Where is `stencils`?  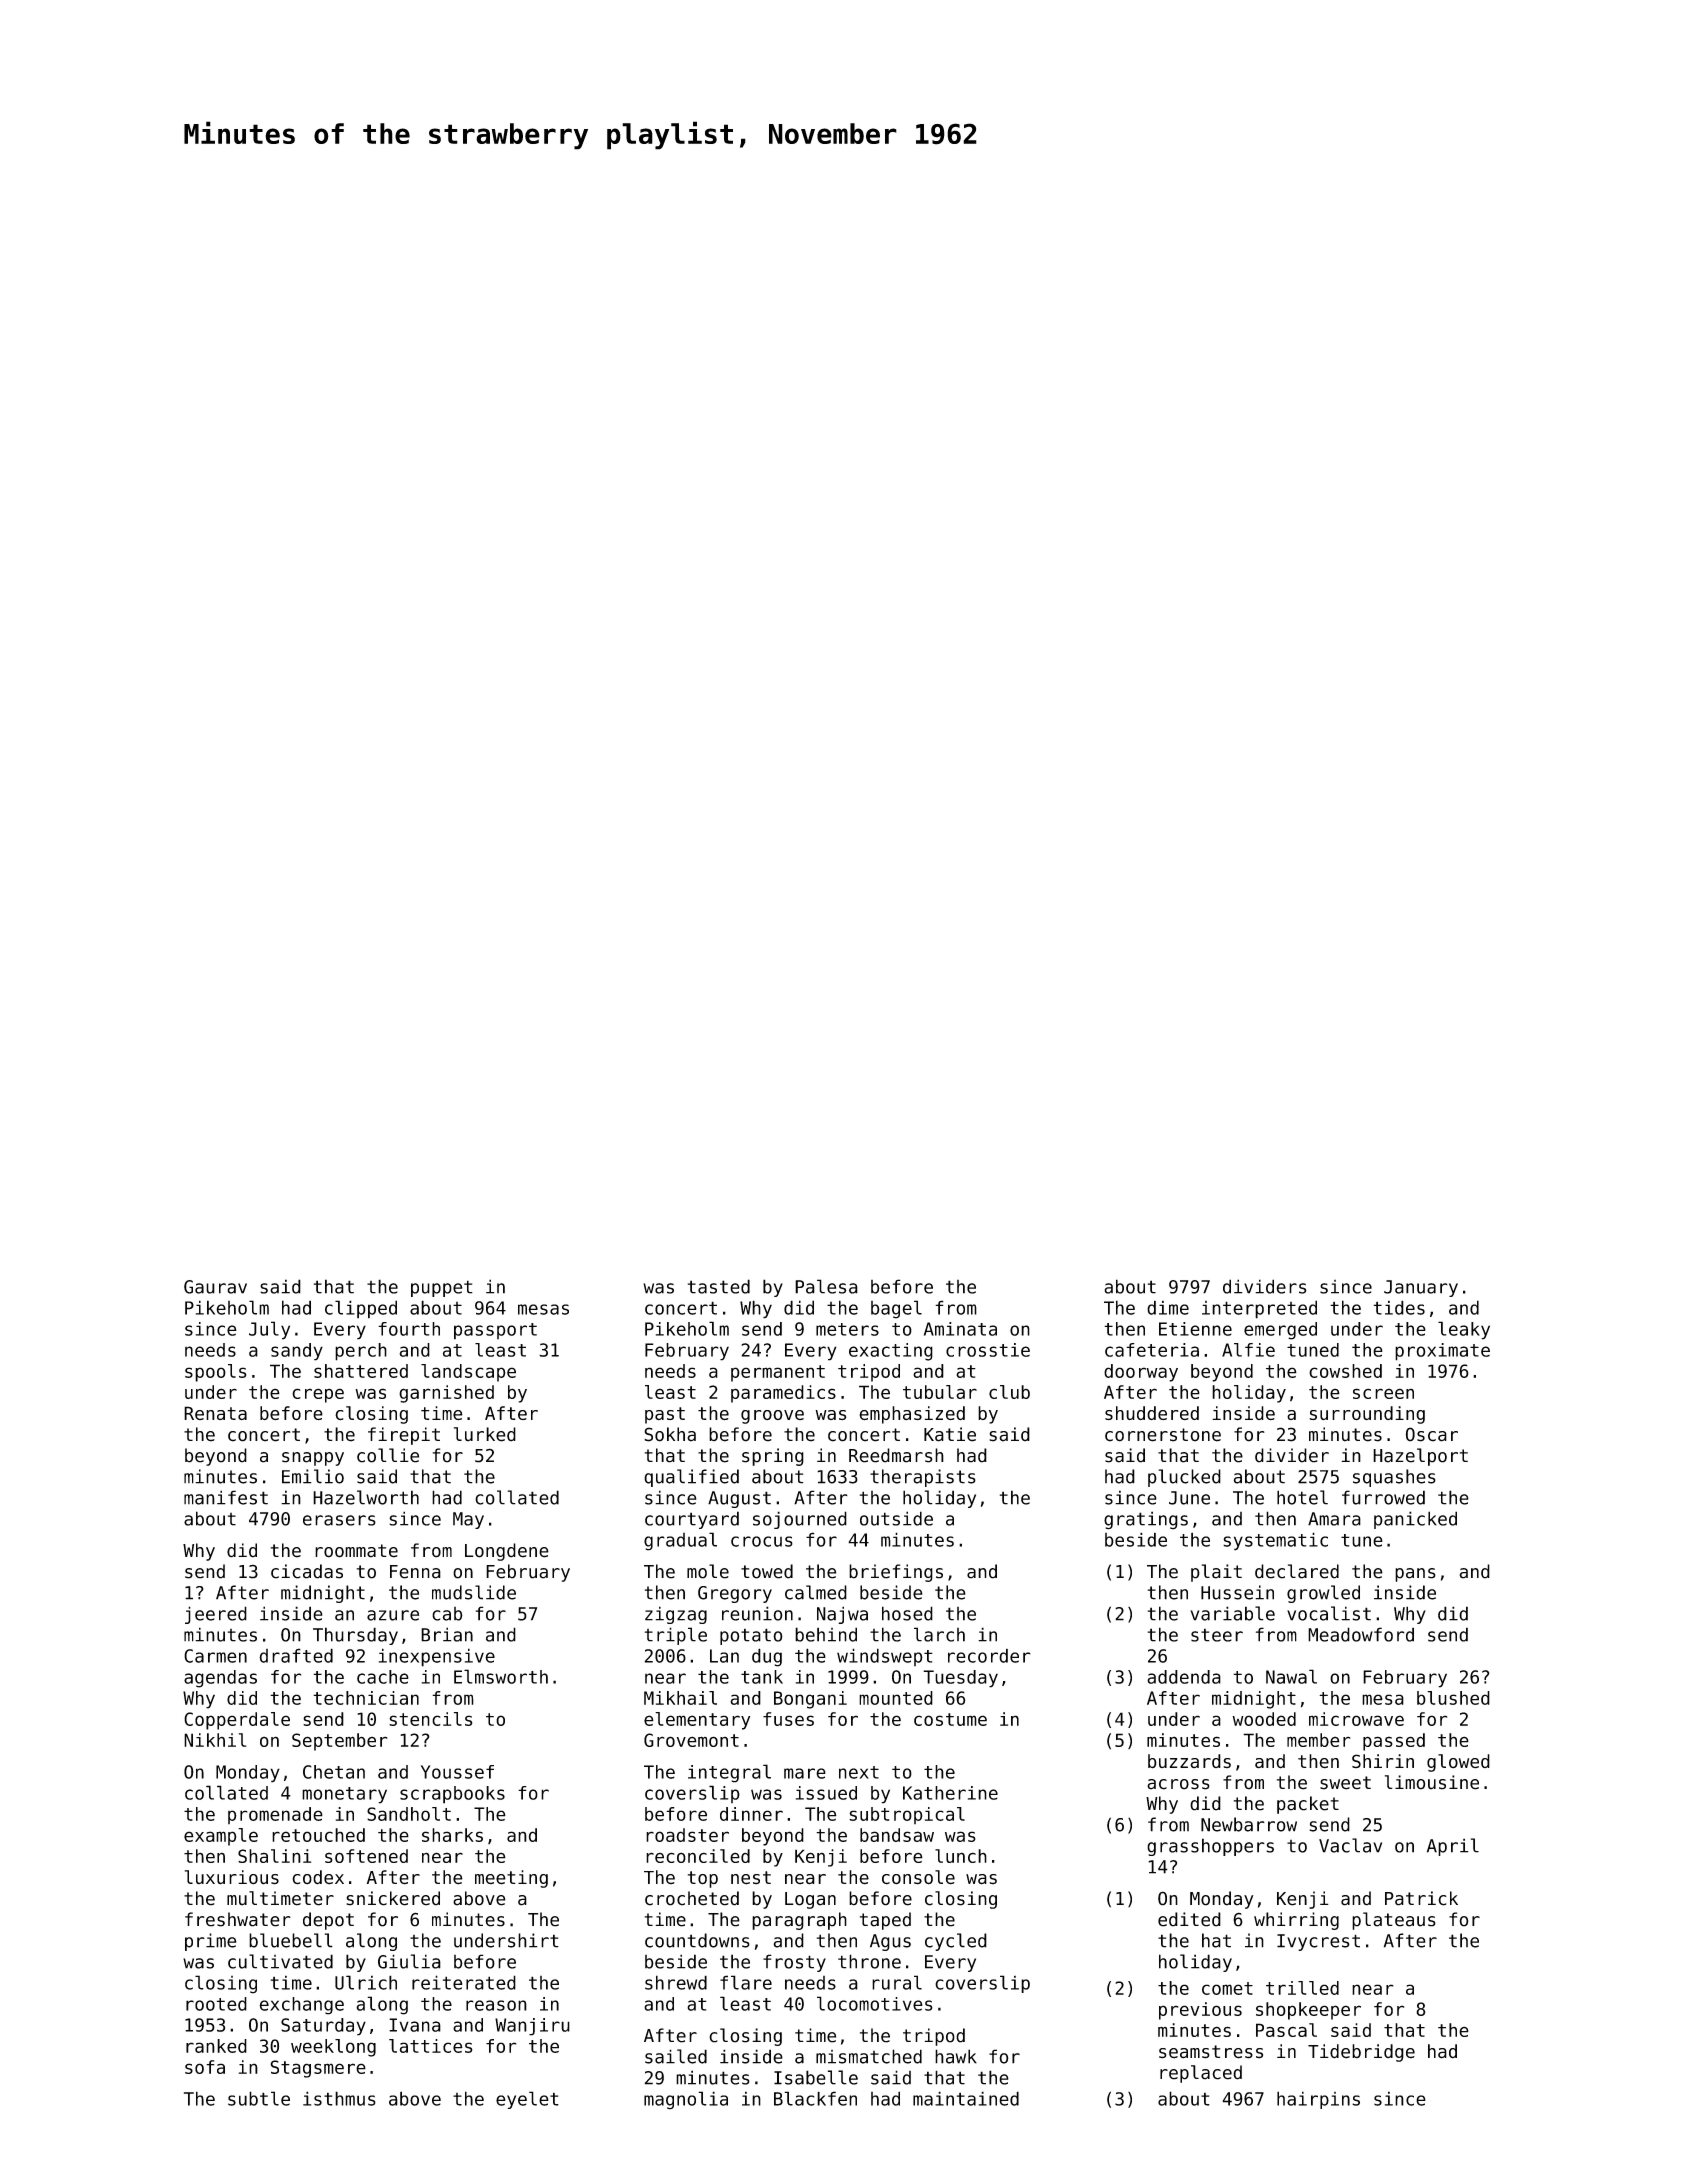
stencils is located at coordinates (430, 1719).
